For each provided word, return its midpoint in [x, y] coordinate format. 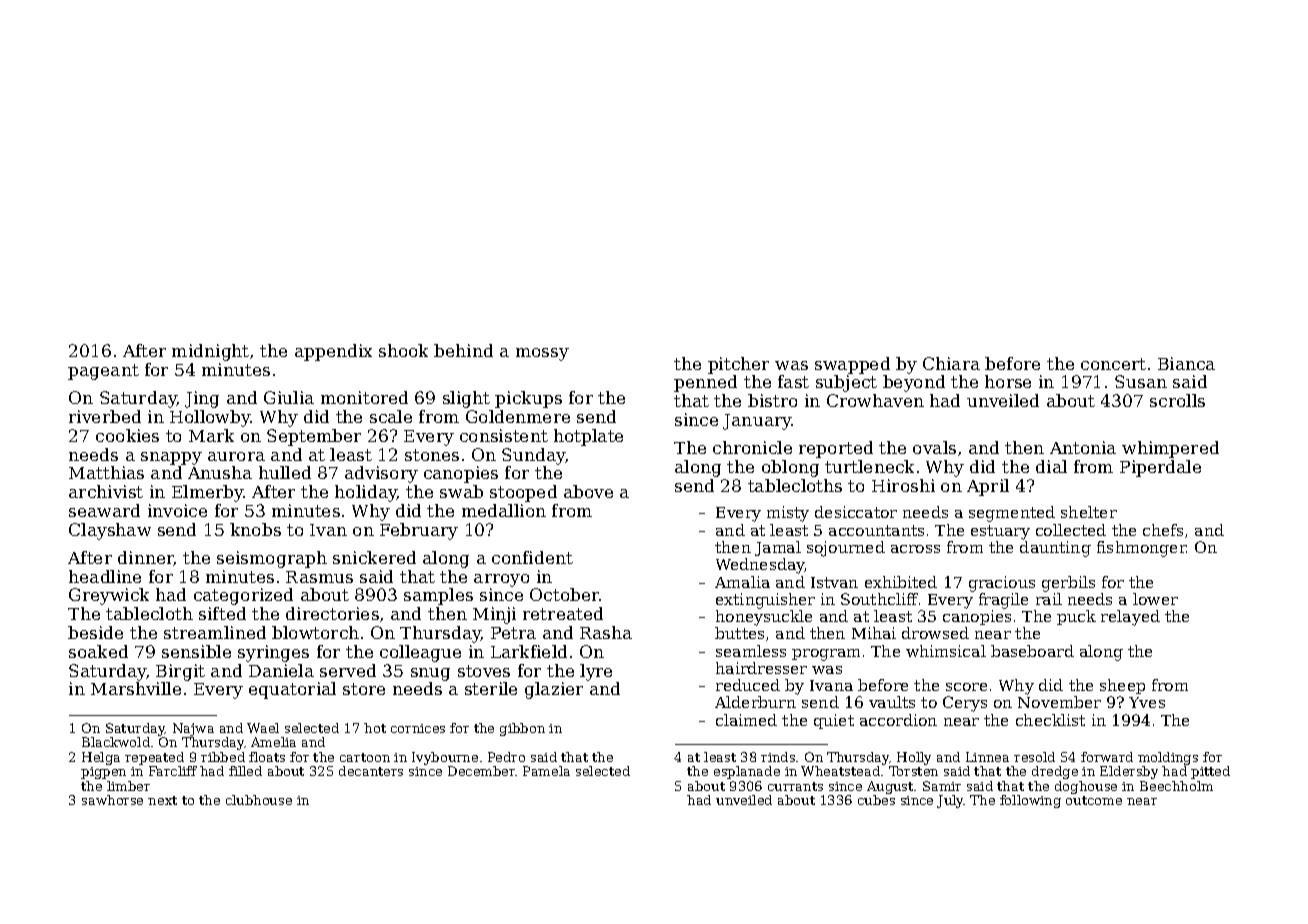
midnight [210, 352]
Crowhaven [875, 400]
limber [128, 786]
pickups [528, 399]
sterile [491, 688]
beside [95, 632]
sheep [1122, 686]
